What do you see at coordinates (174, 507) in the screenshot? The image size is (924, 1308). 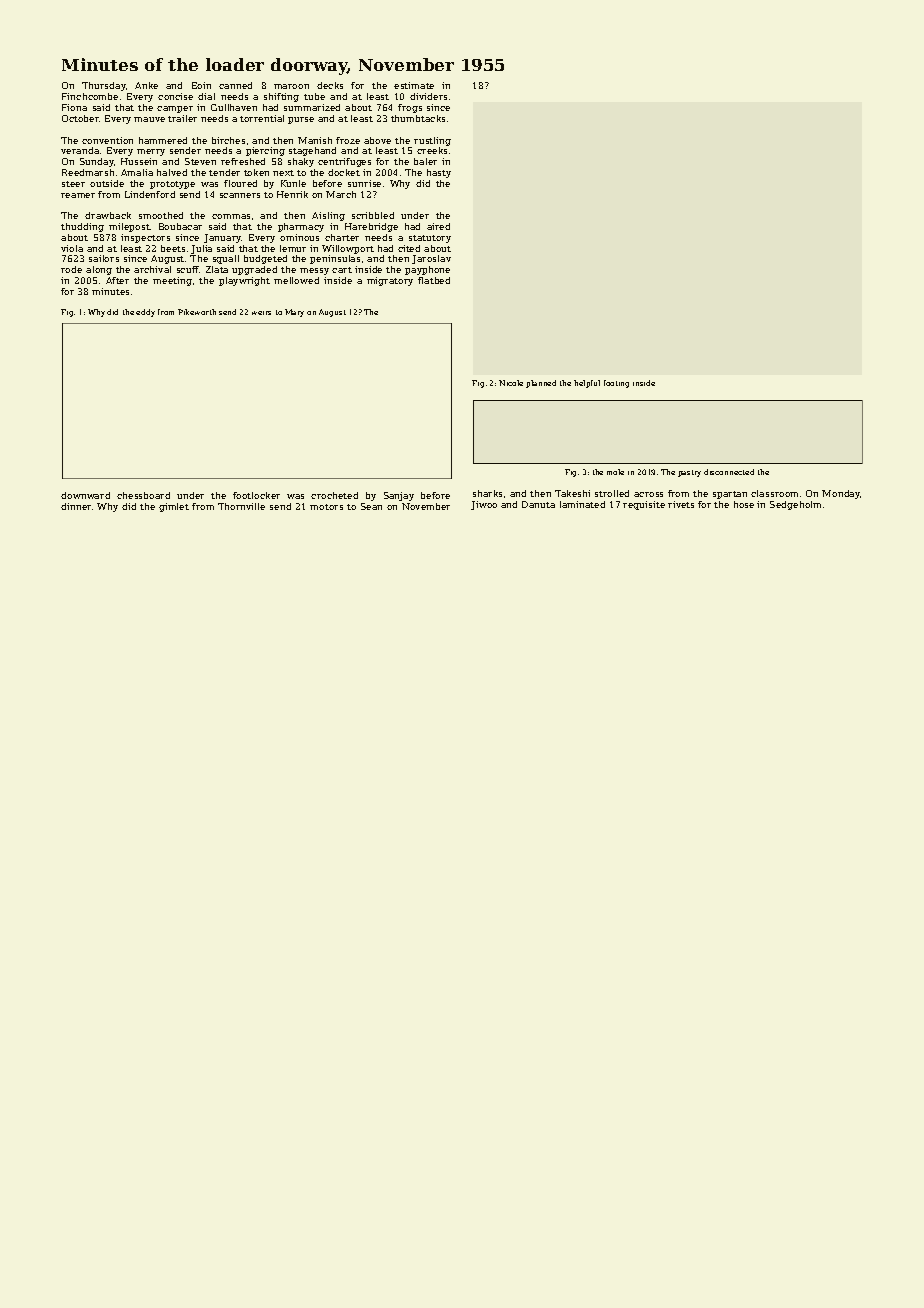 I see `gimlet` at bounding box center [174, 507].
